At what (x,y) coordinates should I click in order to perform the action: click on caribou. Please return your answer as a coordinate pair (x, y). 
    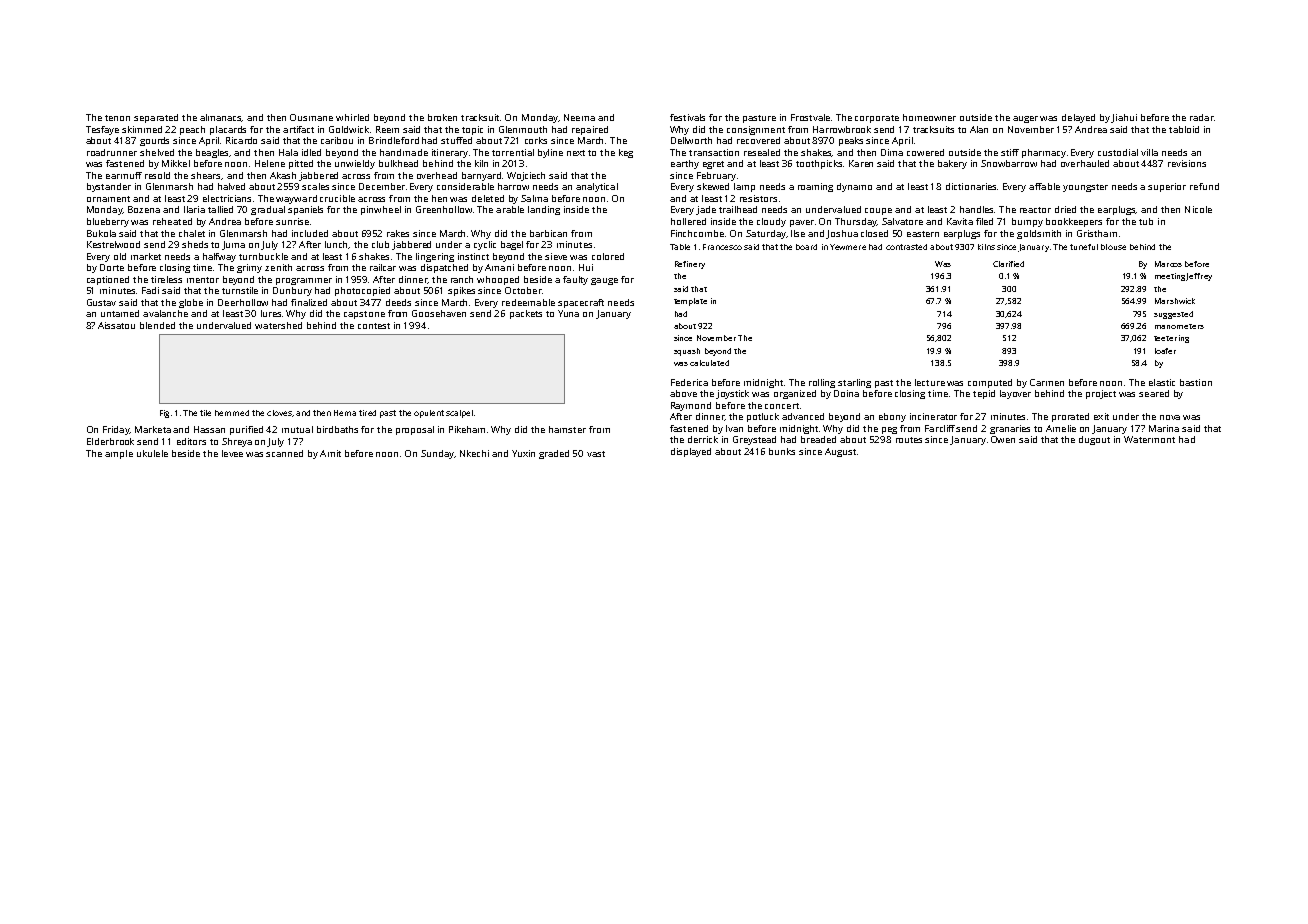
    Looking at the image, I should click on (337, 140).
